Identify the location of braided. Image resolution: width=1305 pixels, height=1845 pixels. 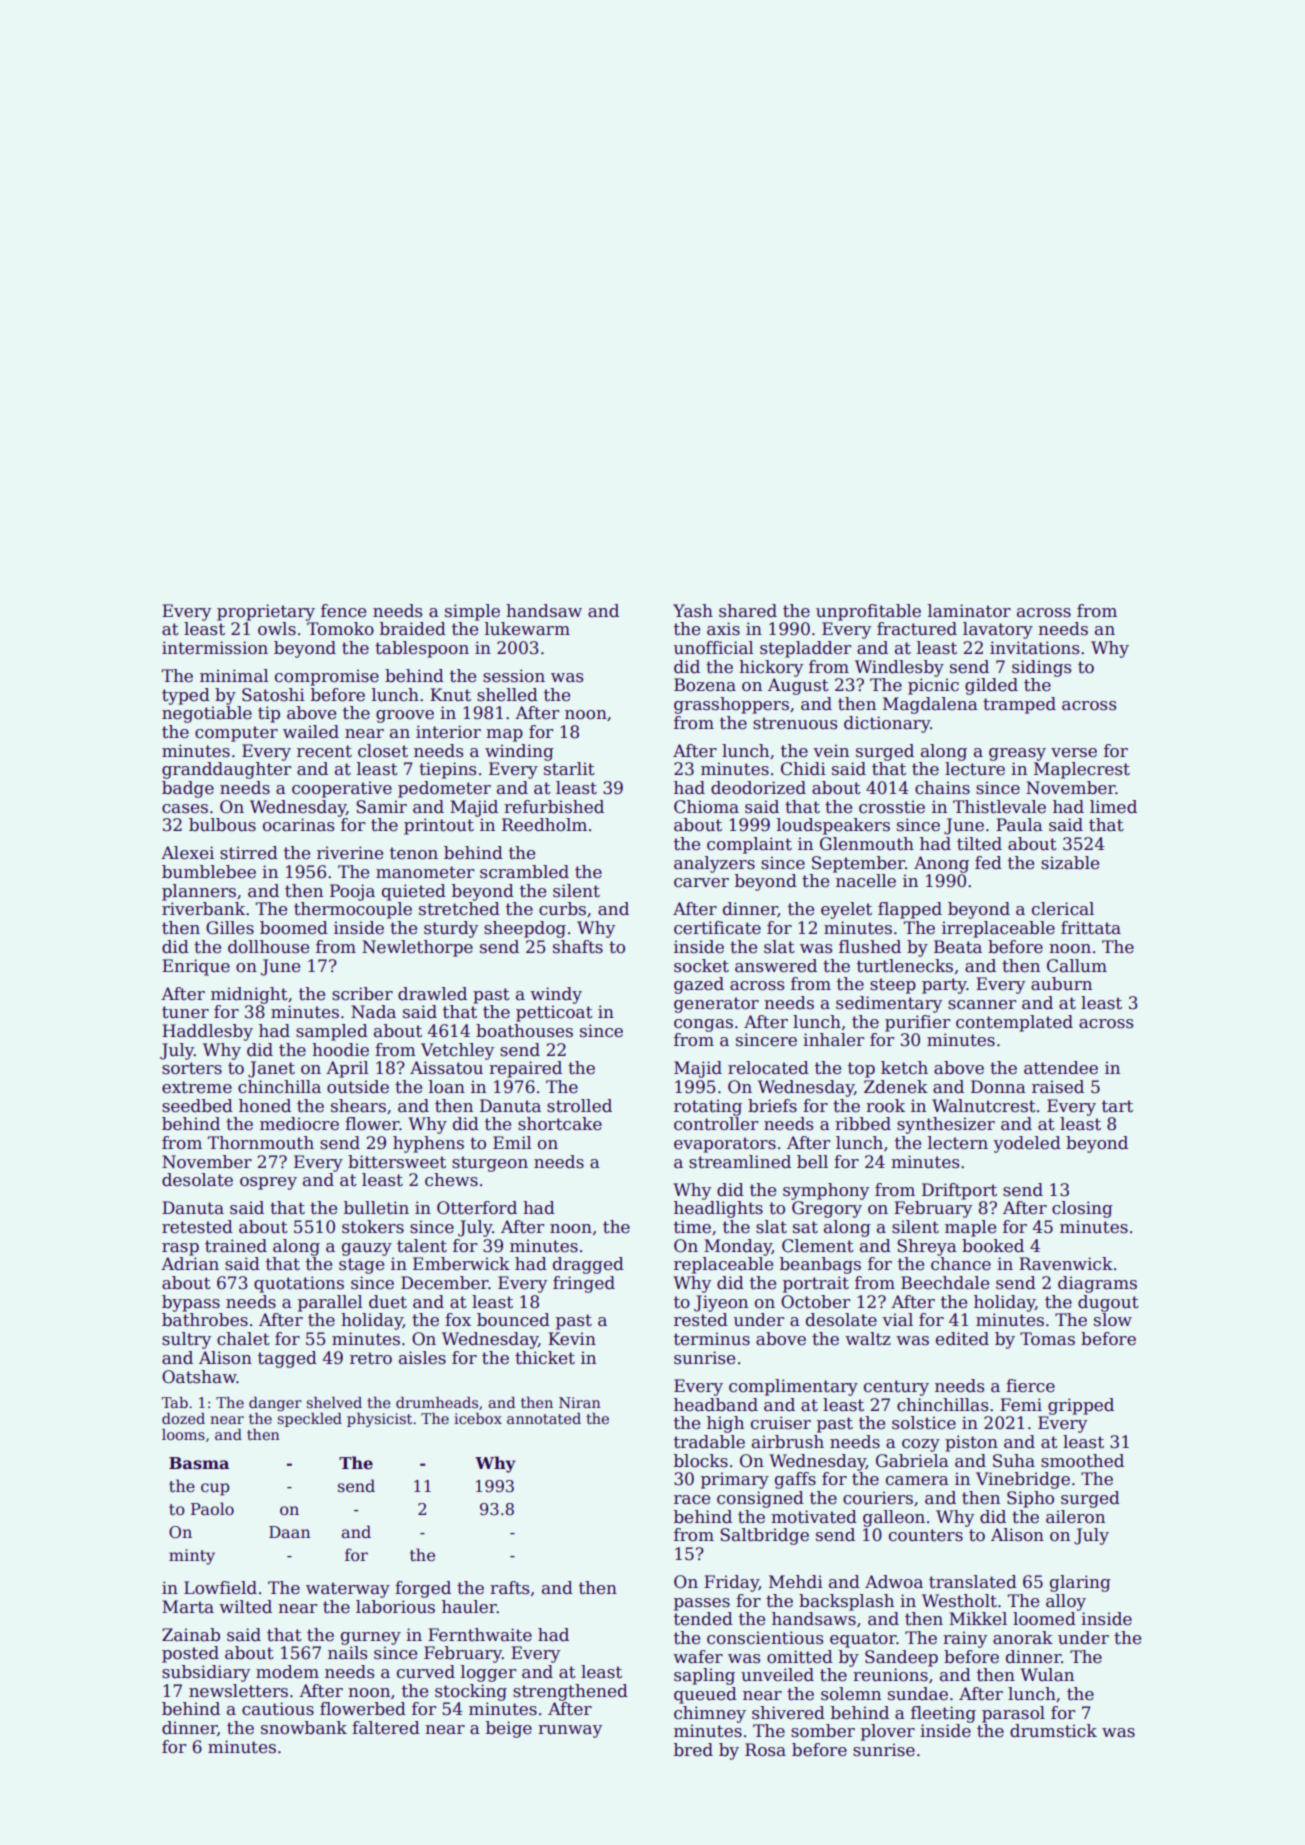
(413, 629).
